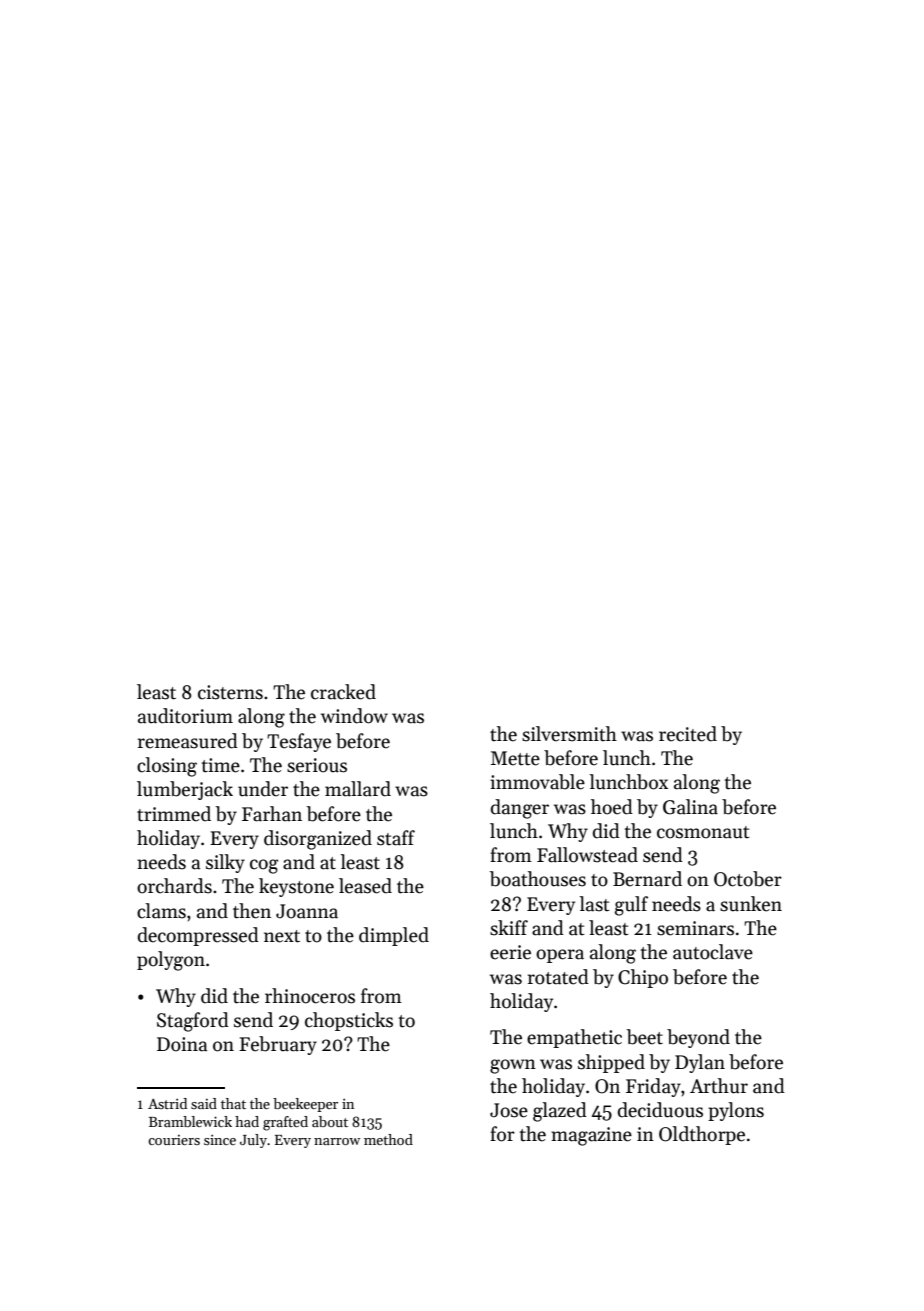 The height and width of the image is (1311, 924). Describe the element at coordinates (230, 692) in the image. I see `cisterns` at that location.
